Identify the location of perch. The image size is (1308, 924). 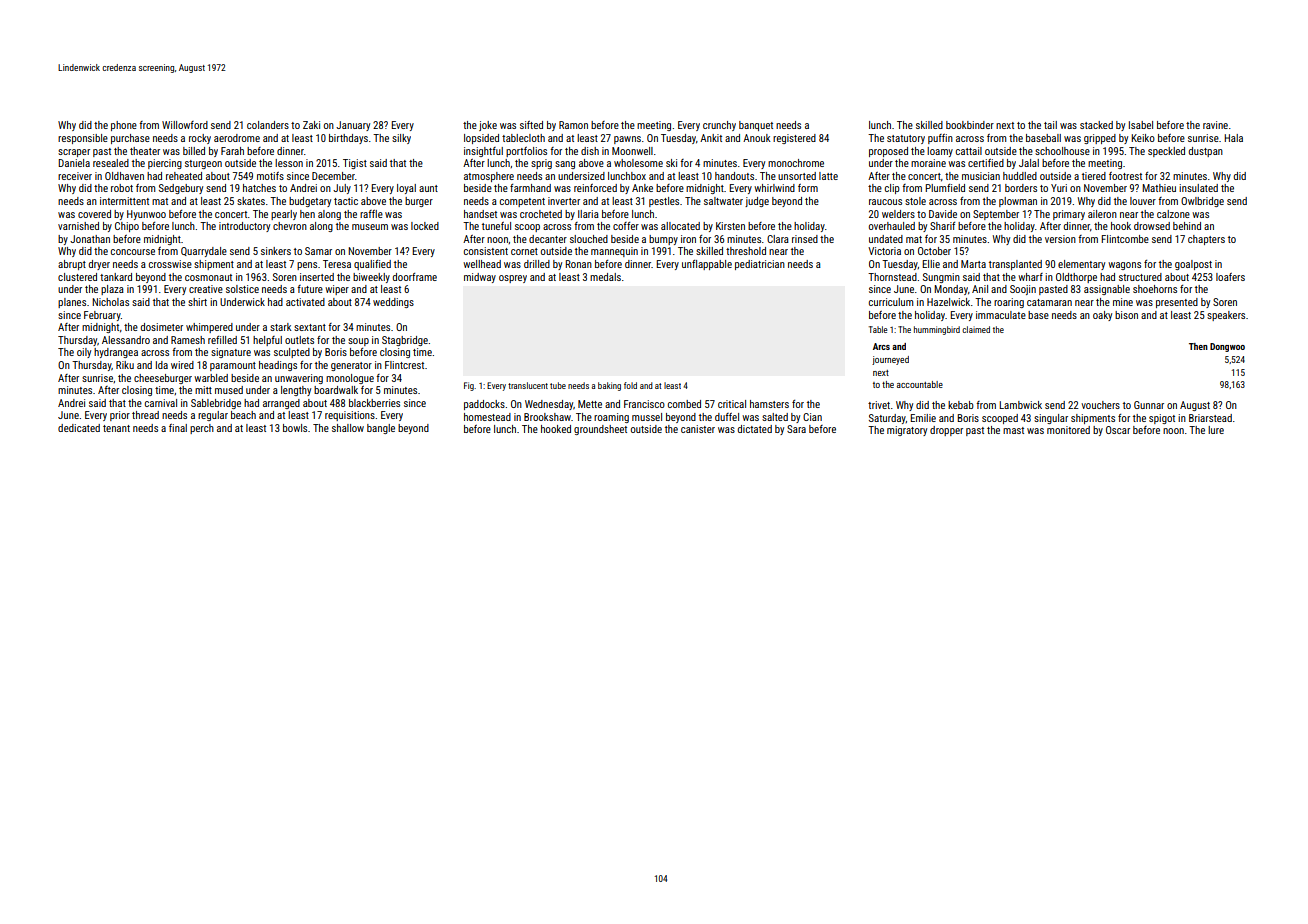
(202, 429).
